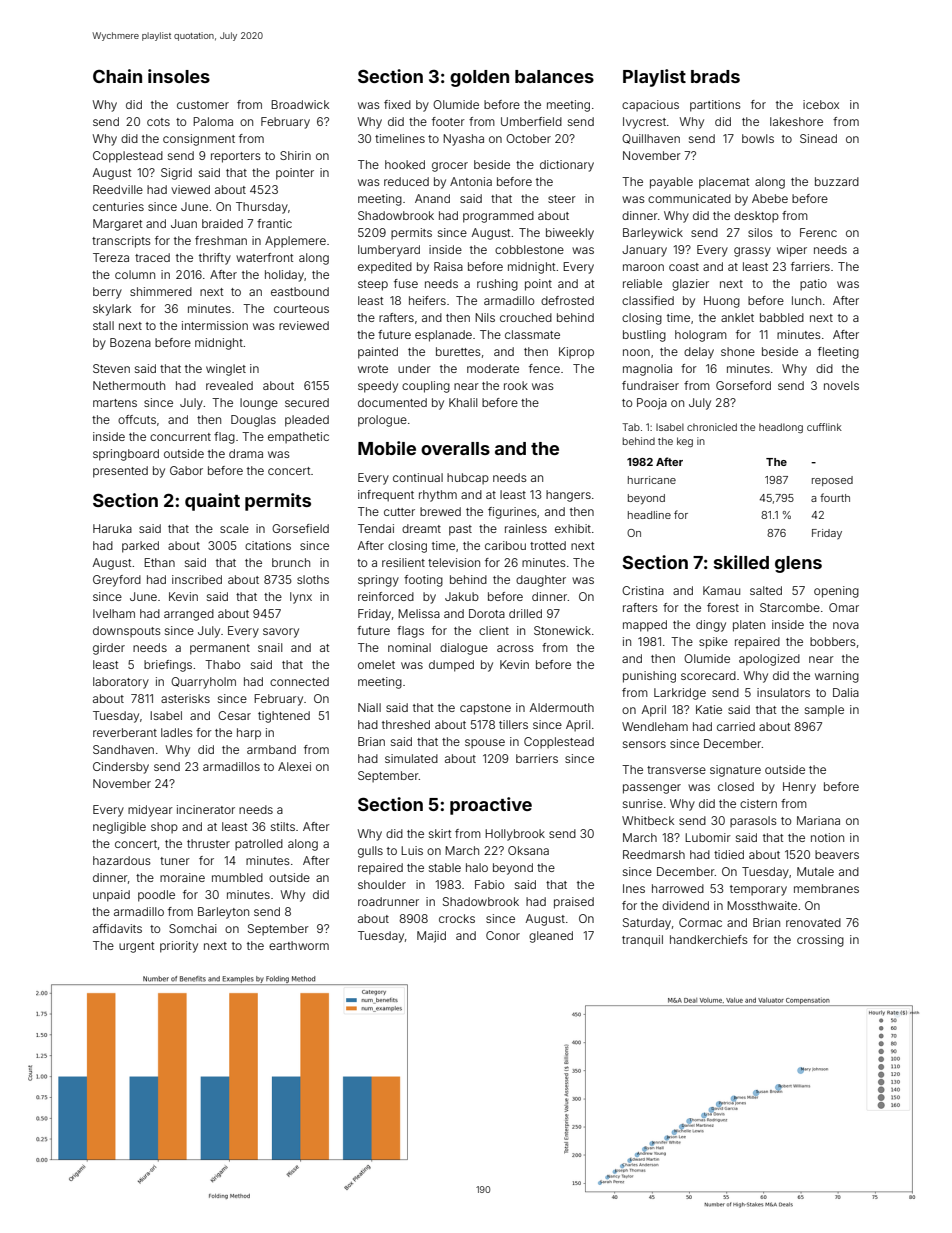  I want to click on spouse, so click(485, 744).
